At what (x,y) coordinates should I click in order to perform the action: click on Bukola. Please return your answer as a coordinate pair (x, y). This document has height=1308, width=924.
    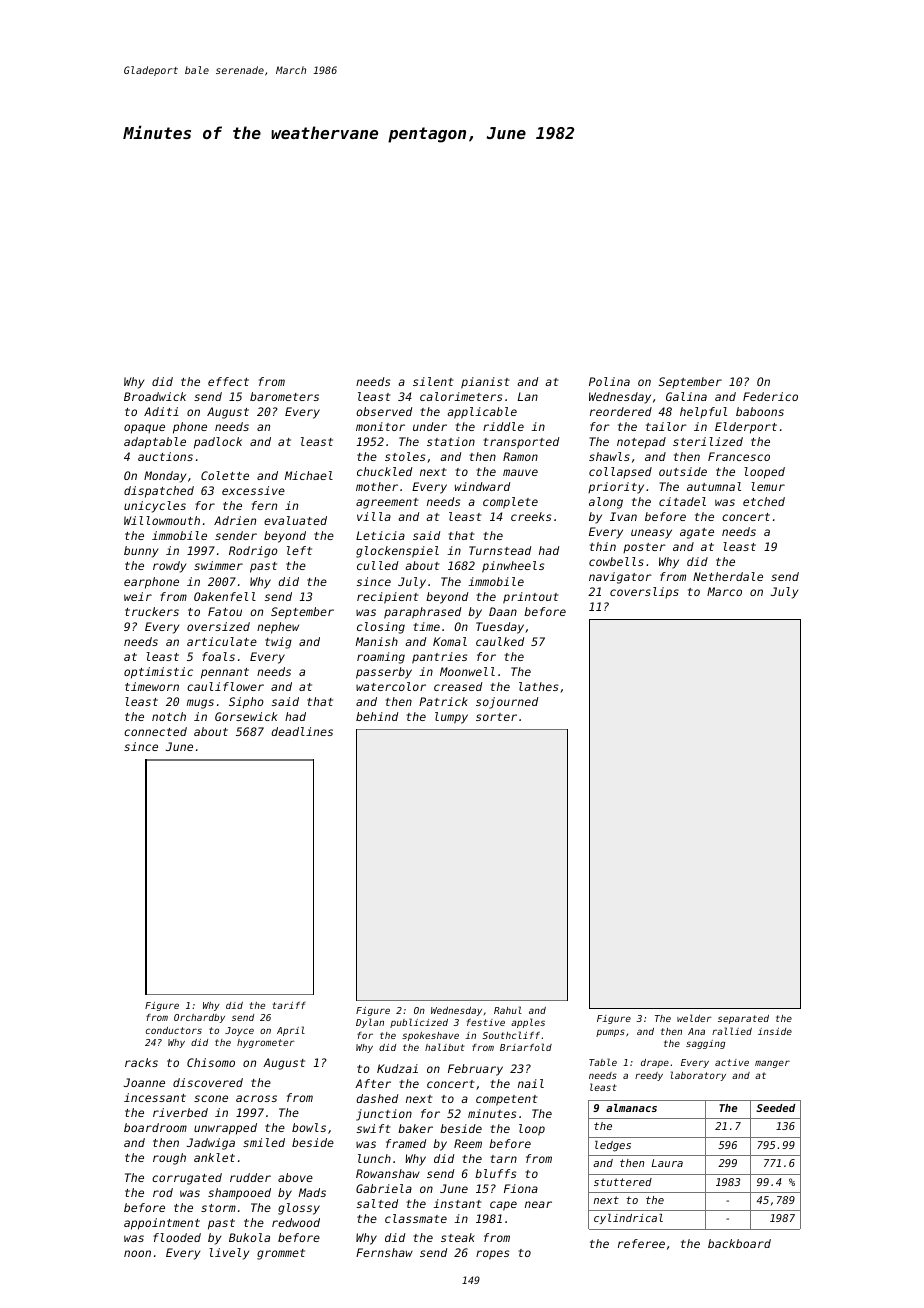
    Looking at the image, I should click on (249, 1237).
